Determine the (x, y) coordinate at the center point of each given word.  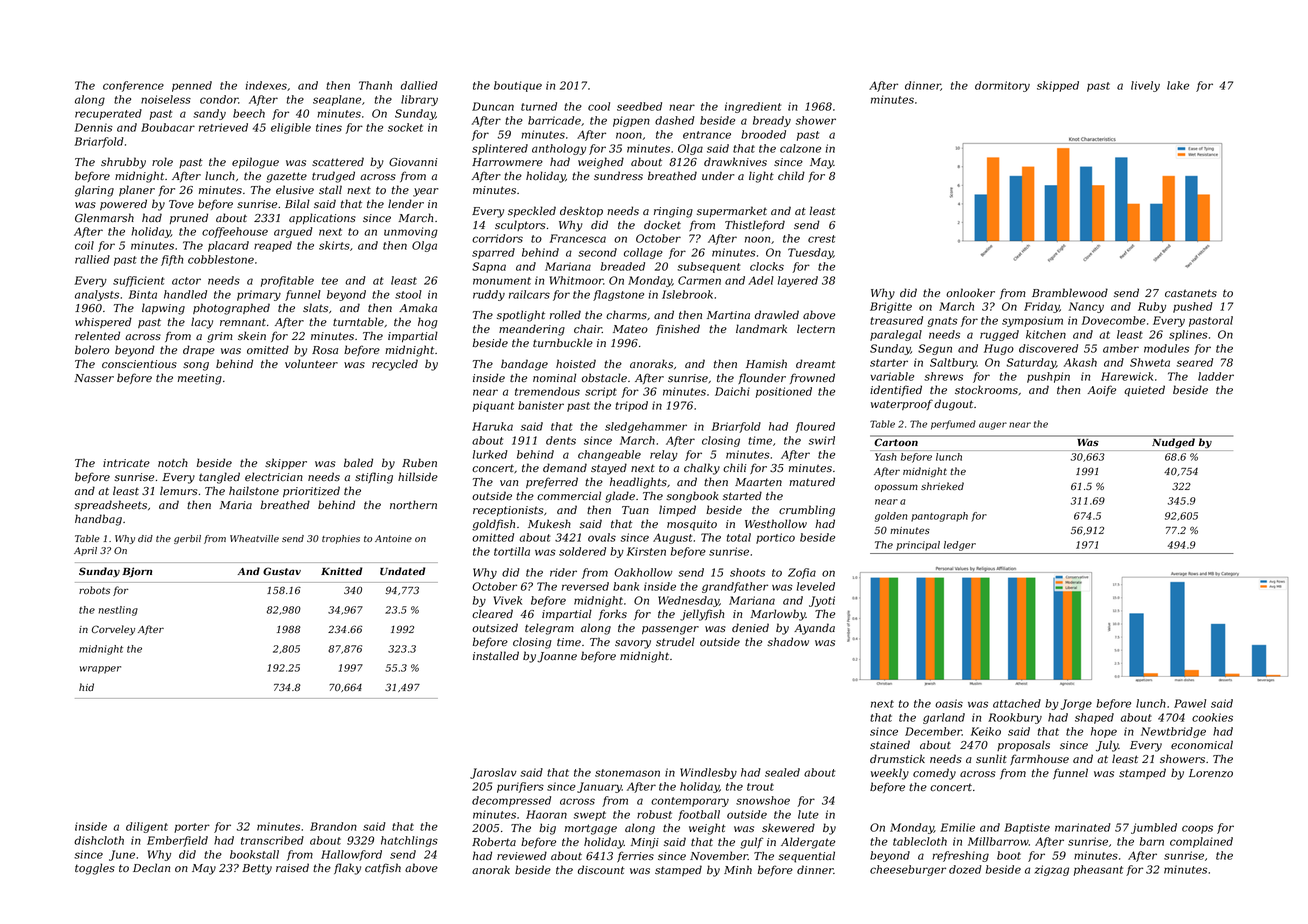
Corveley (113, 630)
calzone (800, 148)
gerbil (187, 539)
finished (678, 329)
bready (772, 121)
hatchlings (409, 841)
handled (185, 294)
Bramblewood (1070, 292)
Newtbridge (1173, 732)
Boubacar (168, 127)
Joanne (557, 657)
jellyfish (702, 615)
